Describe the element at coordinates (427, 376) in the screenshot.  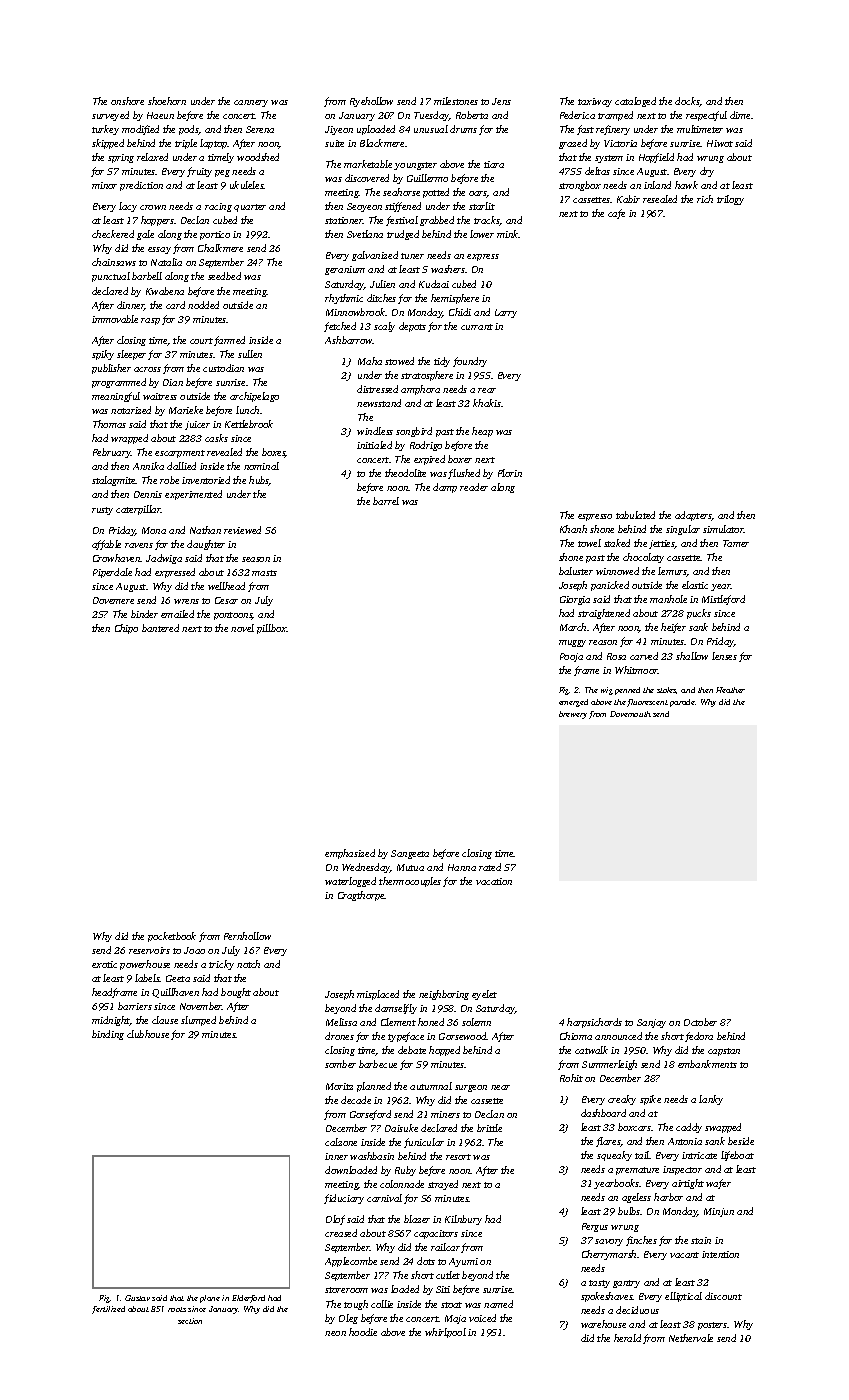
I see `stratosphere` at that location.
